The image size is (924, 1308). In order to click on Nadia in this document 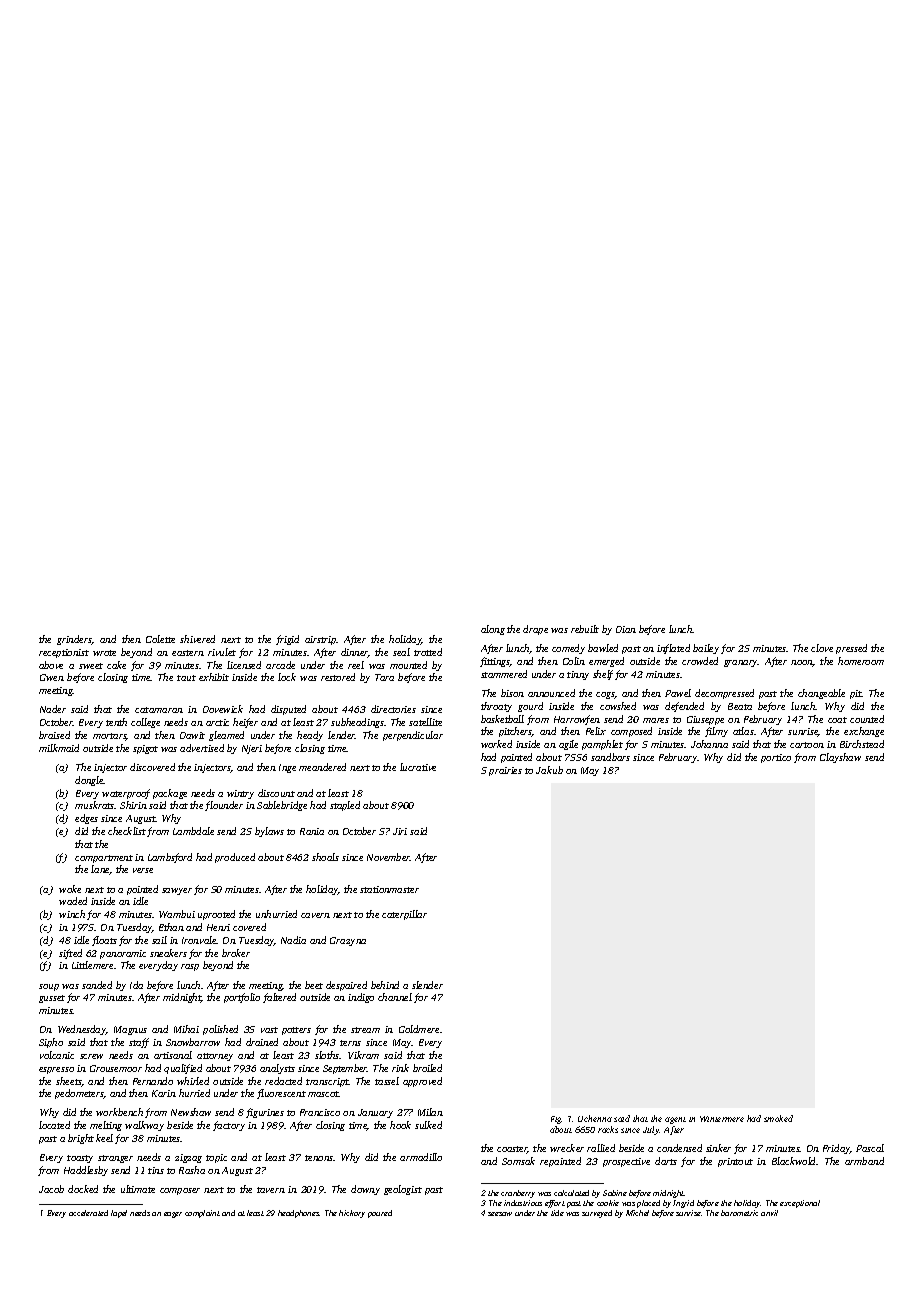, I will do `click(293, 940)`.
